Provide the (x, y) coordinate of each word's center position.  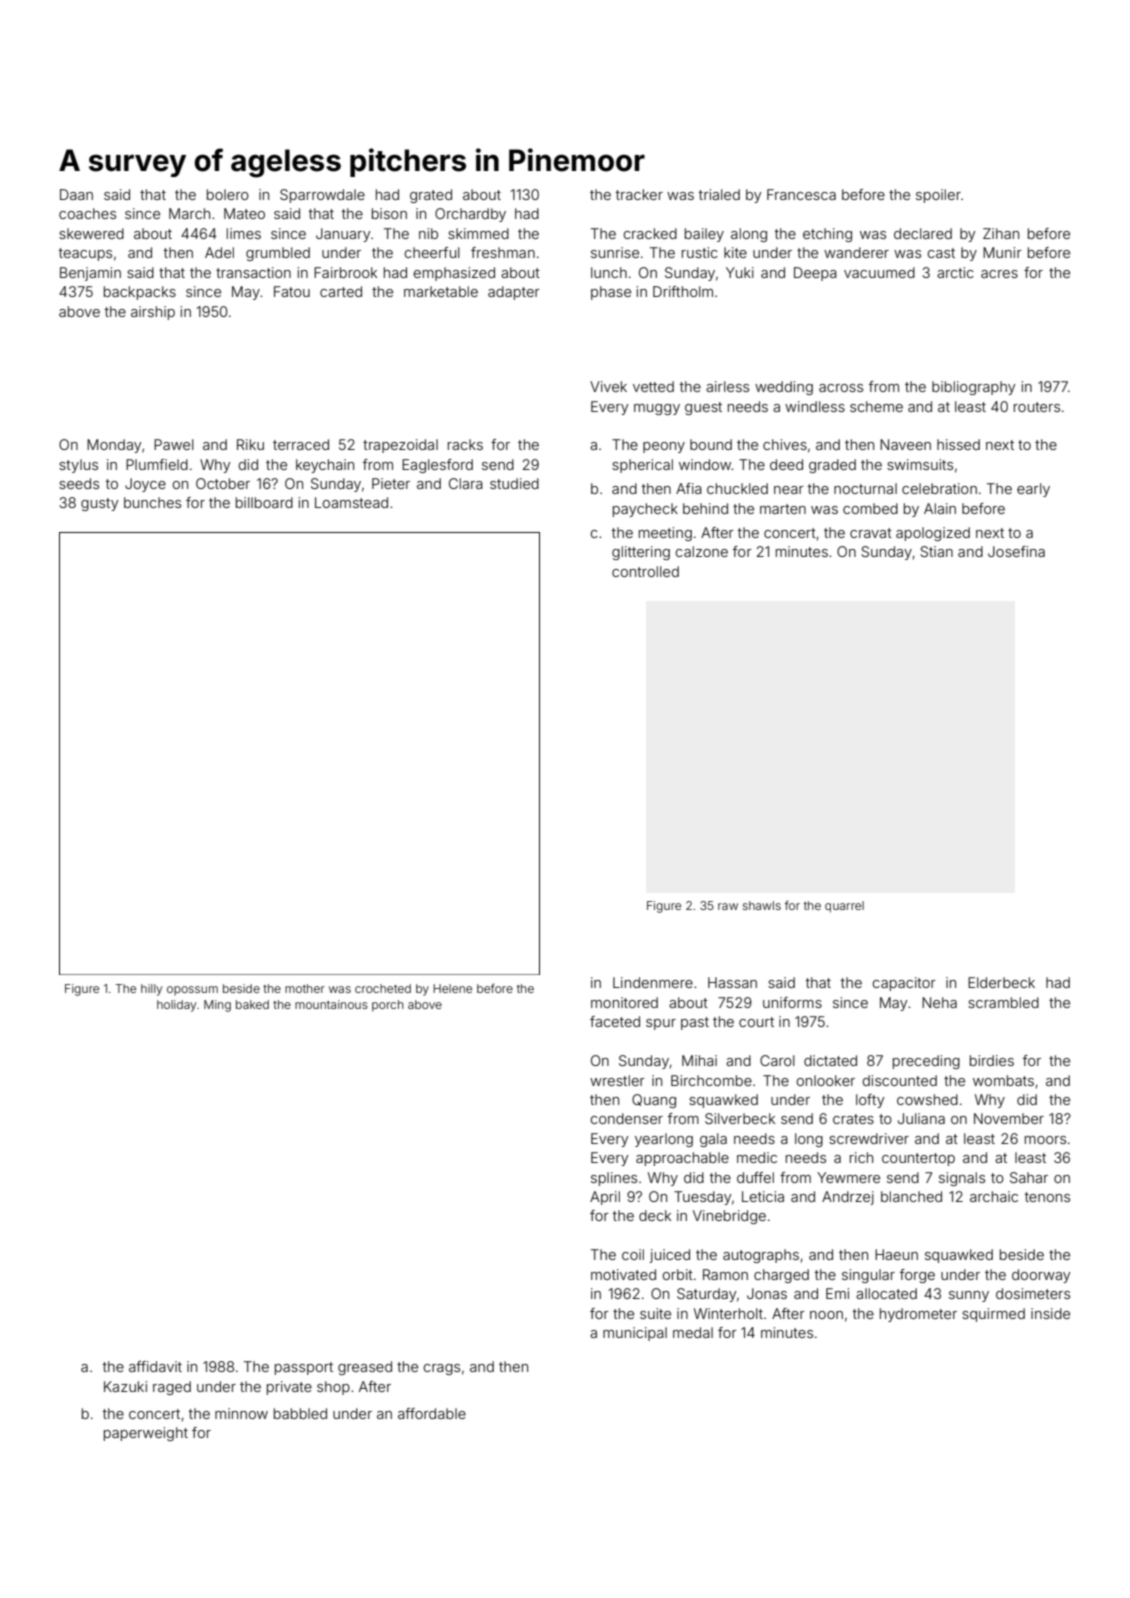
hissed (958, 444)
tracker (639, 194)
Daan (76, 194)
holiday (176, 1006)
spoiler (938, 196)
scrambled (1003, 1002)
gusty (99, 504)
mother (305, 988)
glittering (641, 553)
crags (441, 1369)
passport (304, 1368)
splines (614, 1179)
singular (868, 1276)
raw (728, 906)
